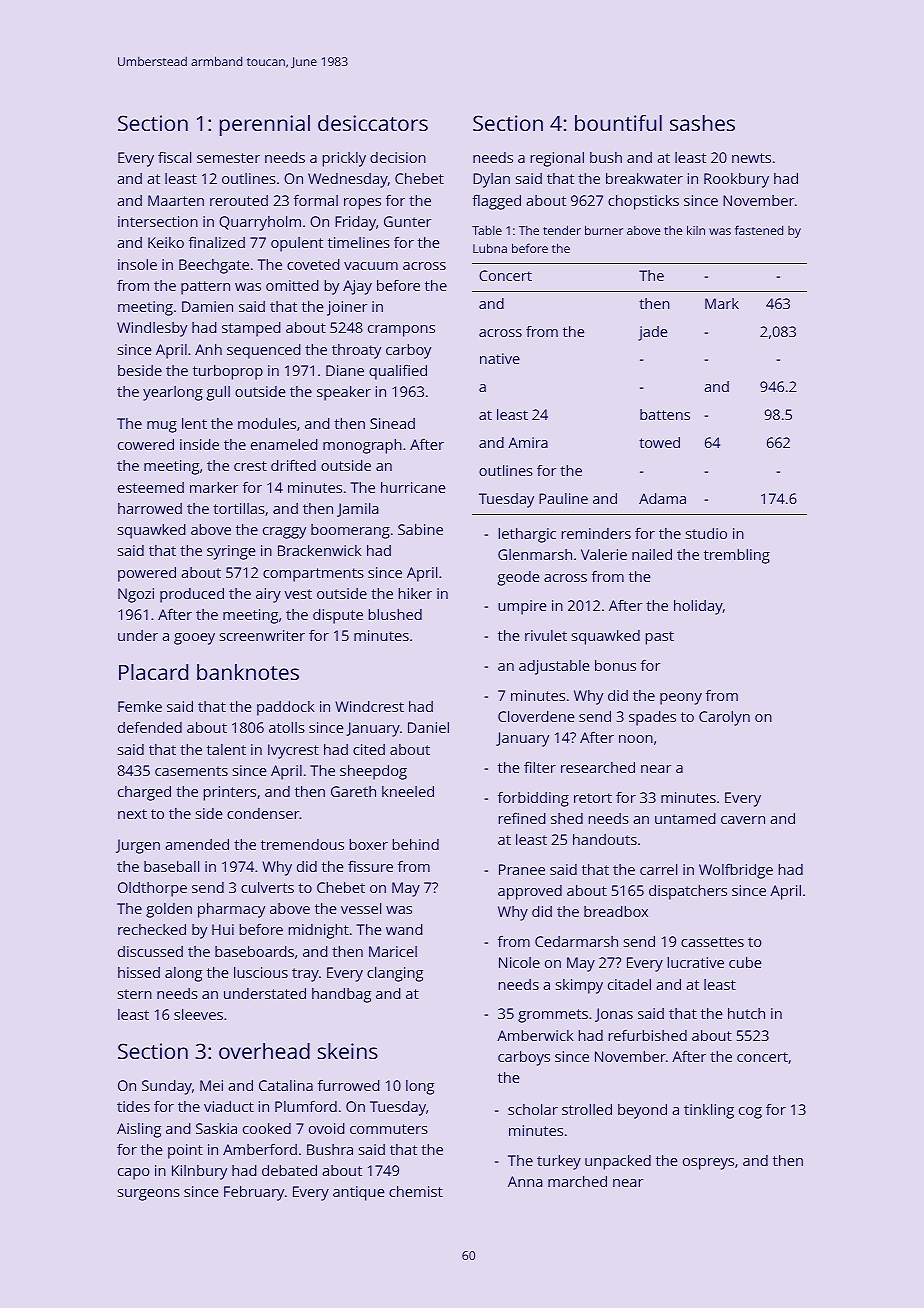 The height and width of the image is (1308, 924). What do you see at coordinates (618, 1162) in the image?
I see `unpacked` at bounding box center [618, 1162].
